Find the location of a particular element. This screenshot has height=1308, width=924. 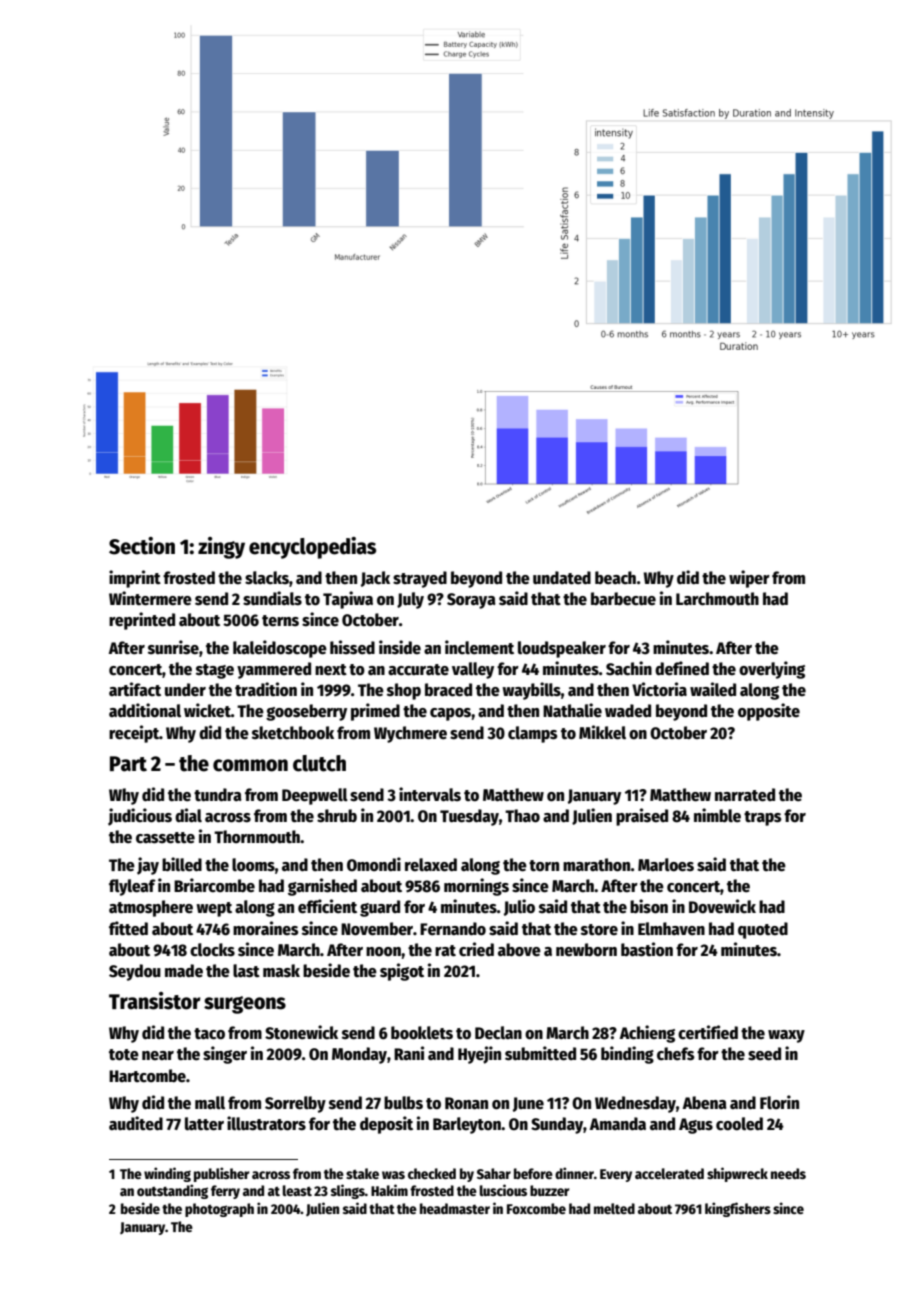

Tapiwa is located at coordinates (348, 600).
